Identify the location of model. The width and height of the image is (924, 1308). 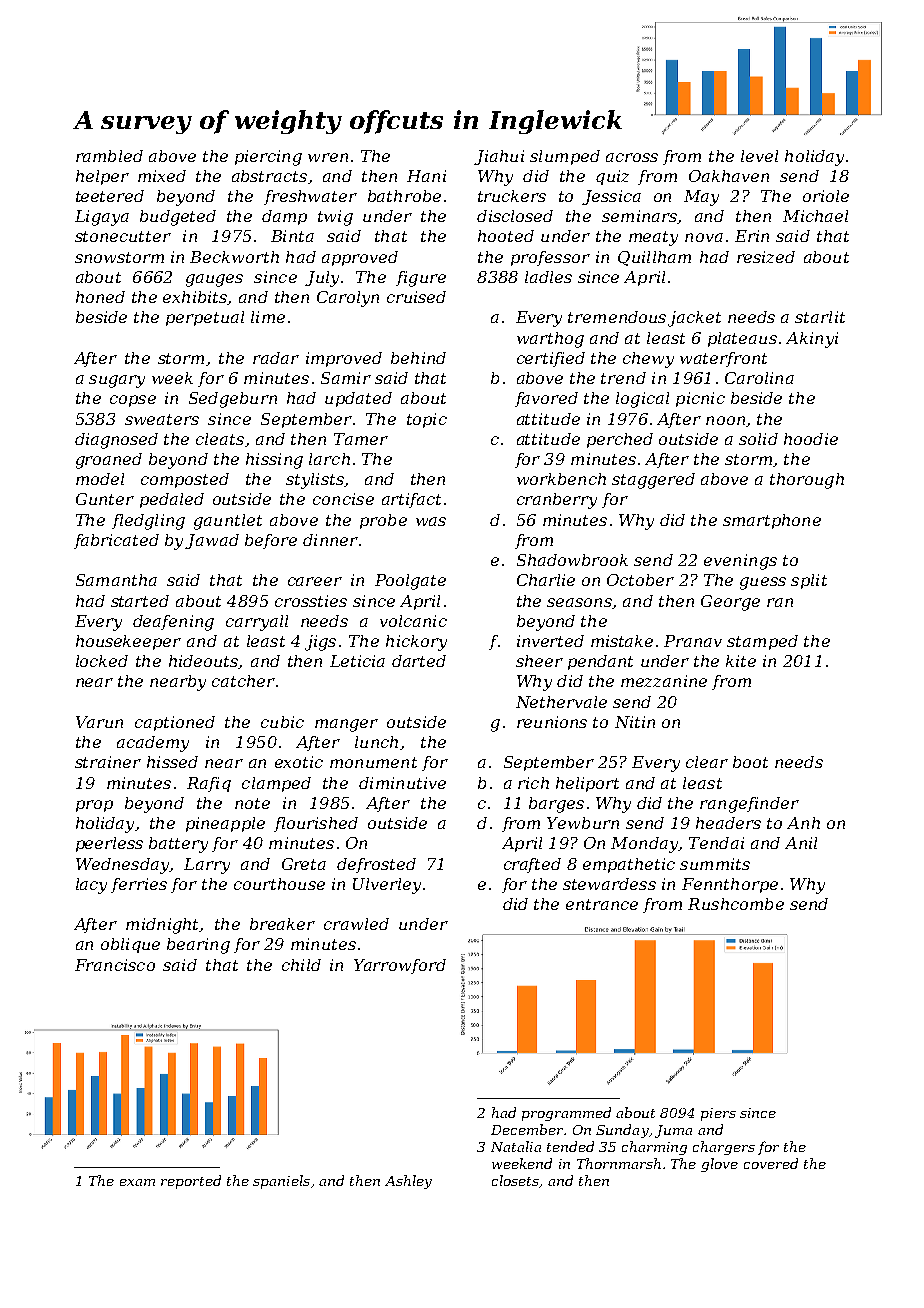
(100, 479).
